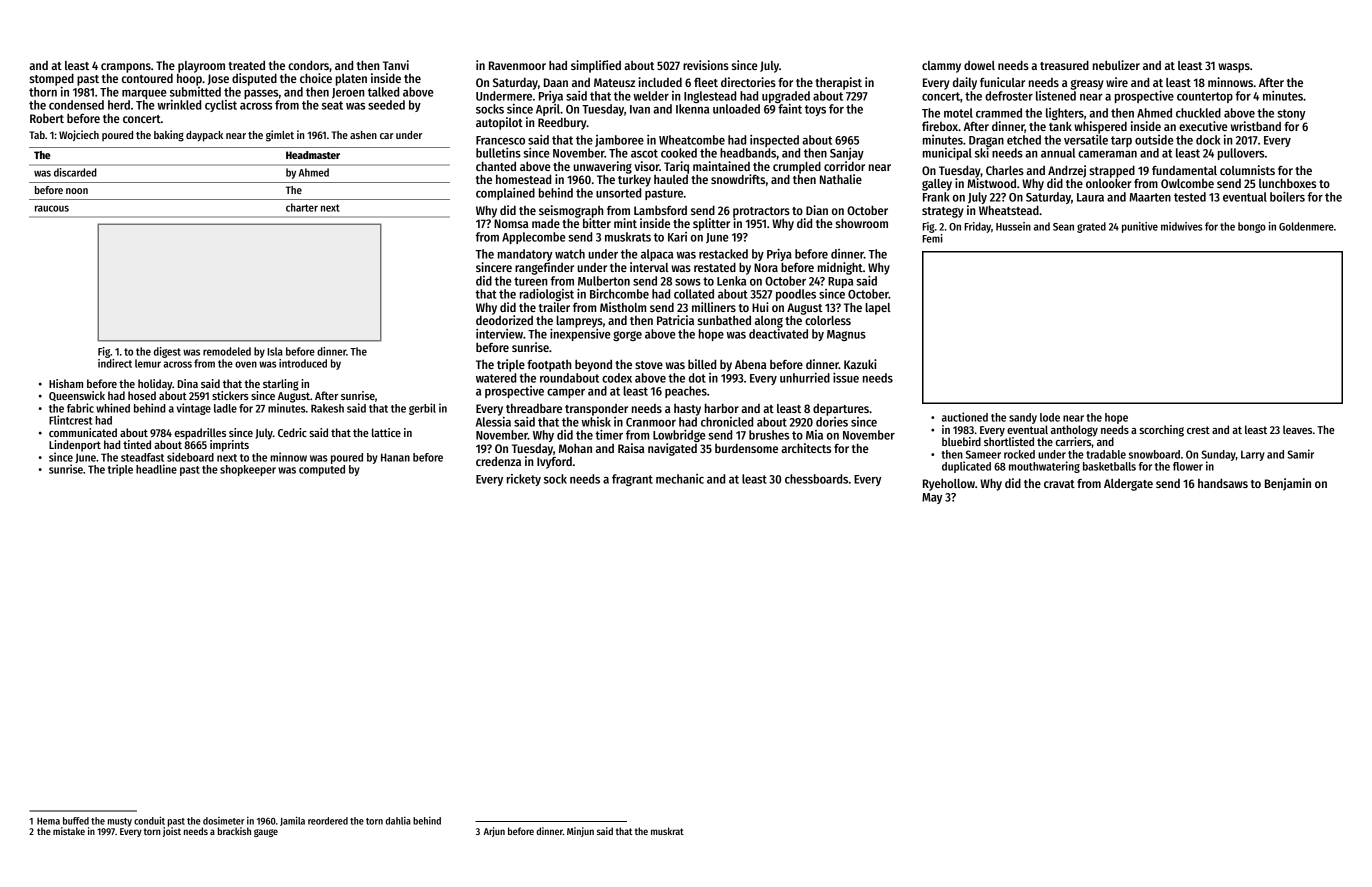 This page has height=887, width=1372. Describe the element at coordinates (1288, 484) in the page. I see `Benjamin` at that location.
